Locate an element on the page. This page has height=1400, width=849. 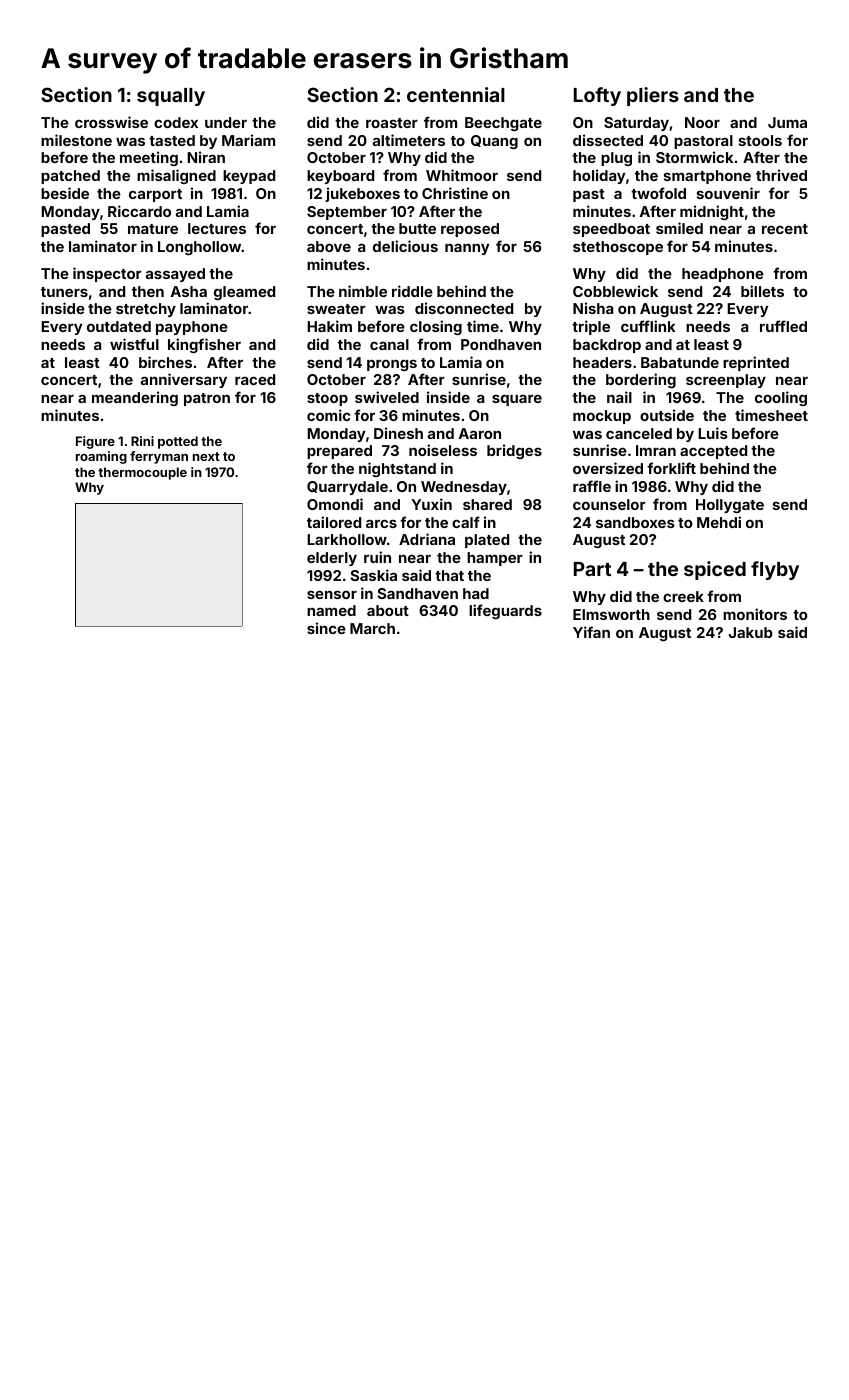
thermocouple is located at coordinates (142, 473).
